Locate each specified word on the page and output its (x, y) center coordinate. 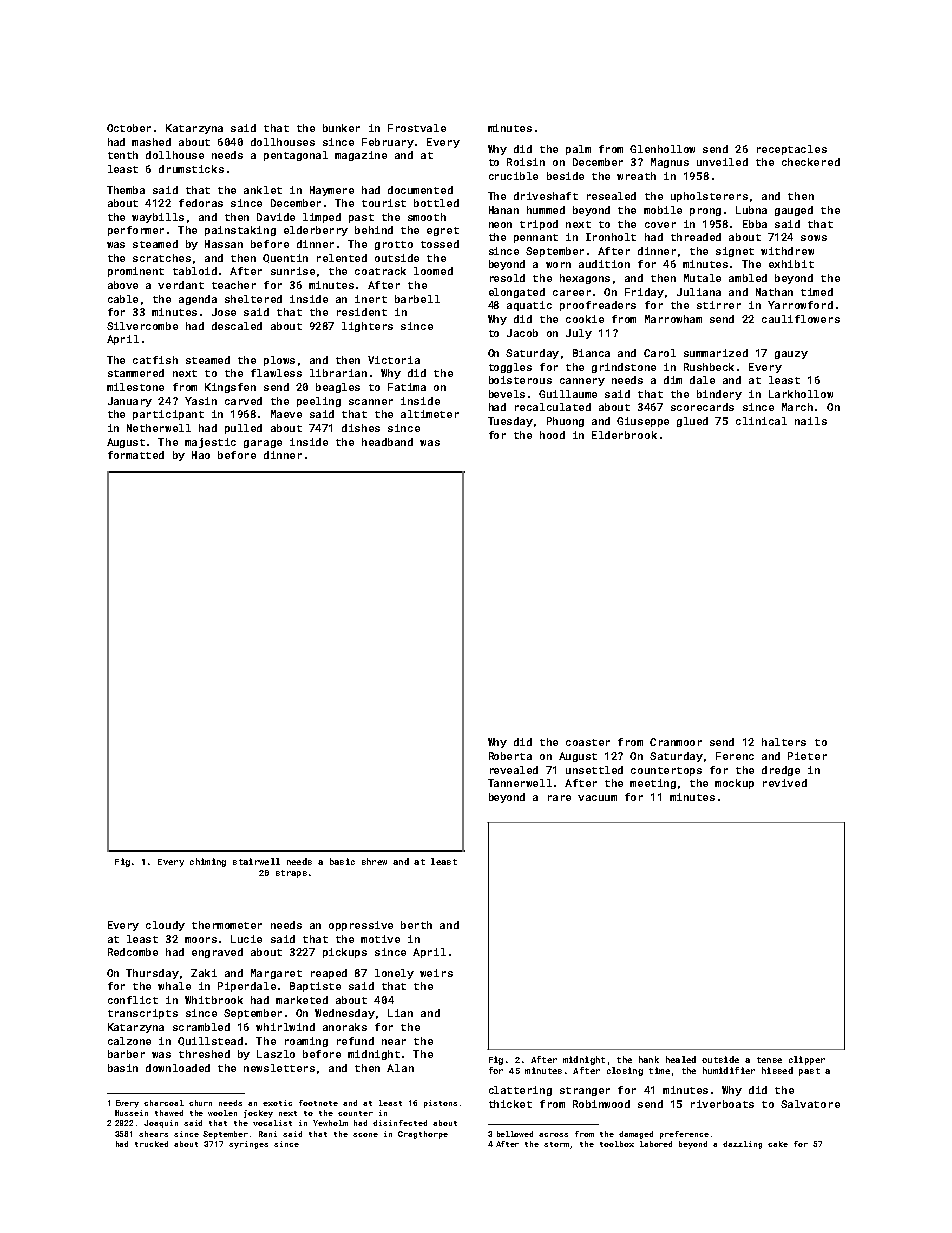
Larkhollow (801, 394)
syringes (248, 1145)
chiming (208, 862)
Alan (400, 1068)
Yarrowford (800, 305)
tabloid (195, 271)
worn (558, 265)
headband (387, 442)
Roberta (510, 756)
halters (784, 742)
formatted (136, 455)
